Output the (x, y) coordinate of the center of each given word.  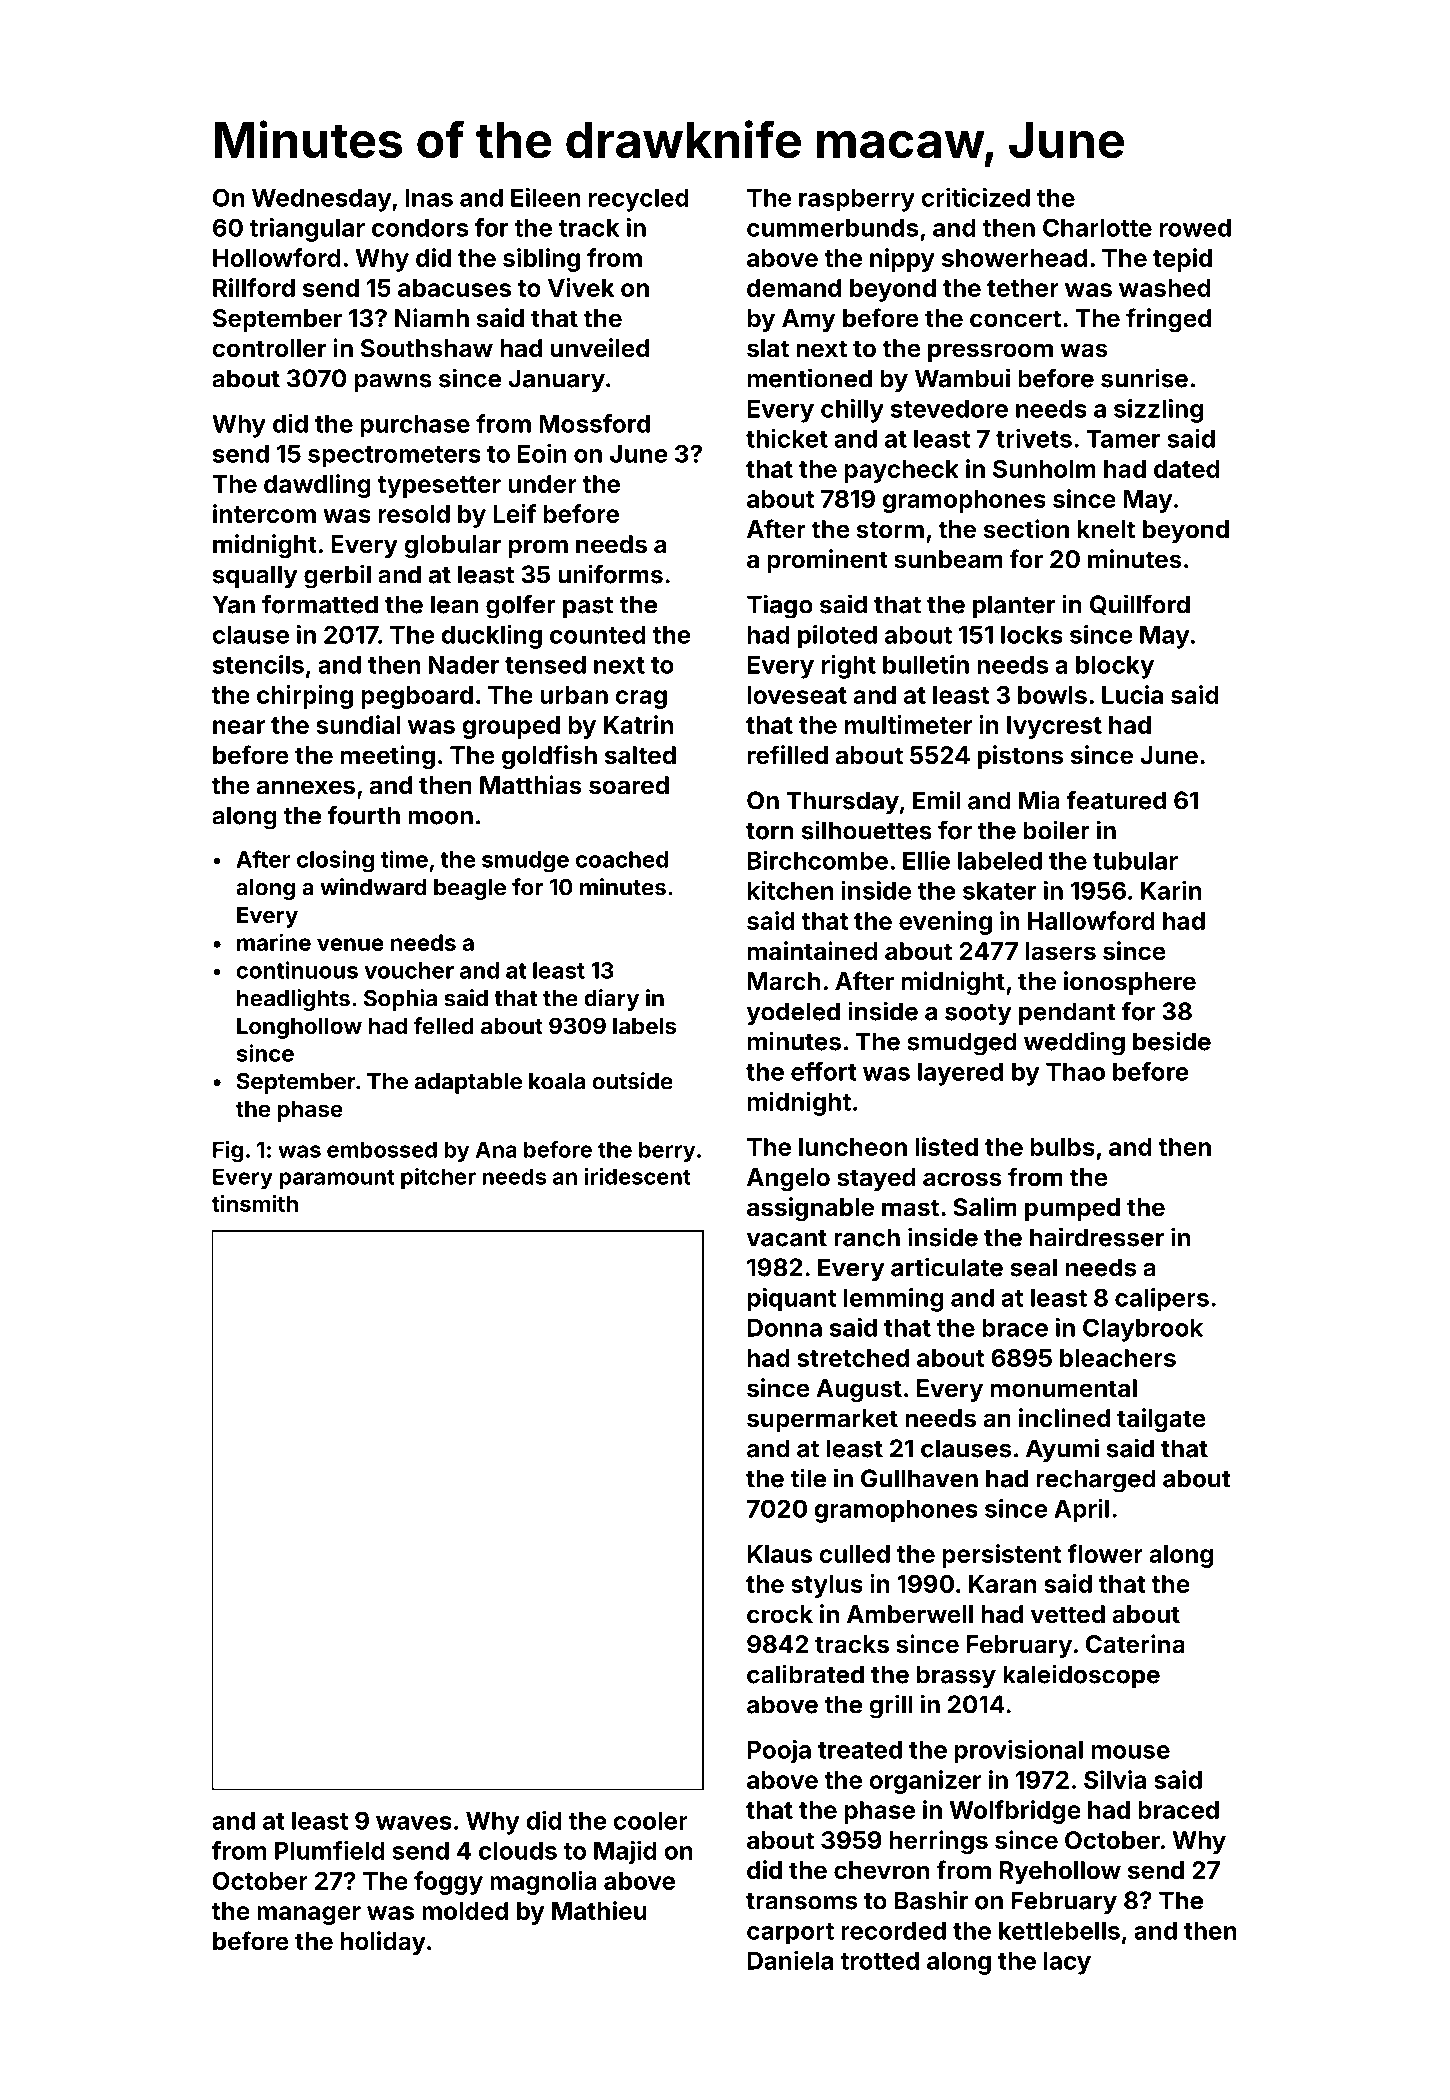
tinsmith (255, 1203)
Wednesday (322, 200)
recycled (639, 200)
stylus (827, 1586)
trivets (1034, 438)
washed (1165, 288)
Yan (234, 604)
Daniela (790, 1960)
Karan (1003, 1584)
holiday (383, 1943)
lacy (1067, 1963)
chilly (852, 411)
